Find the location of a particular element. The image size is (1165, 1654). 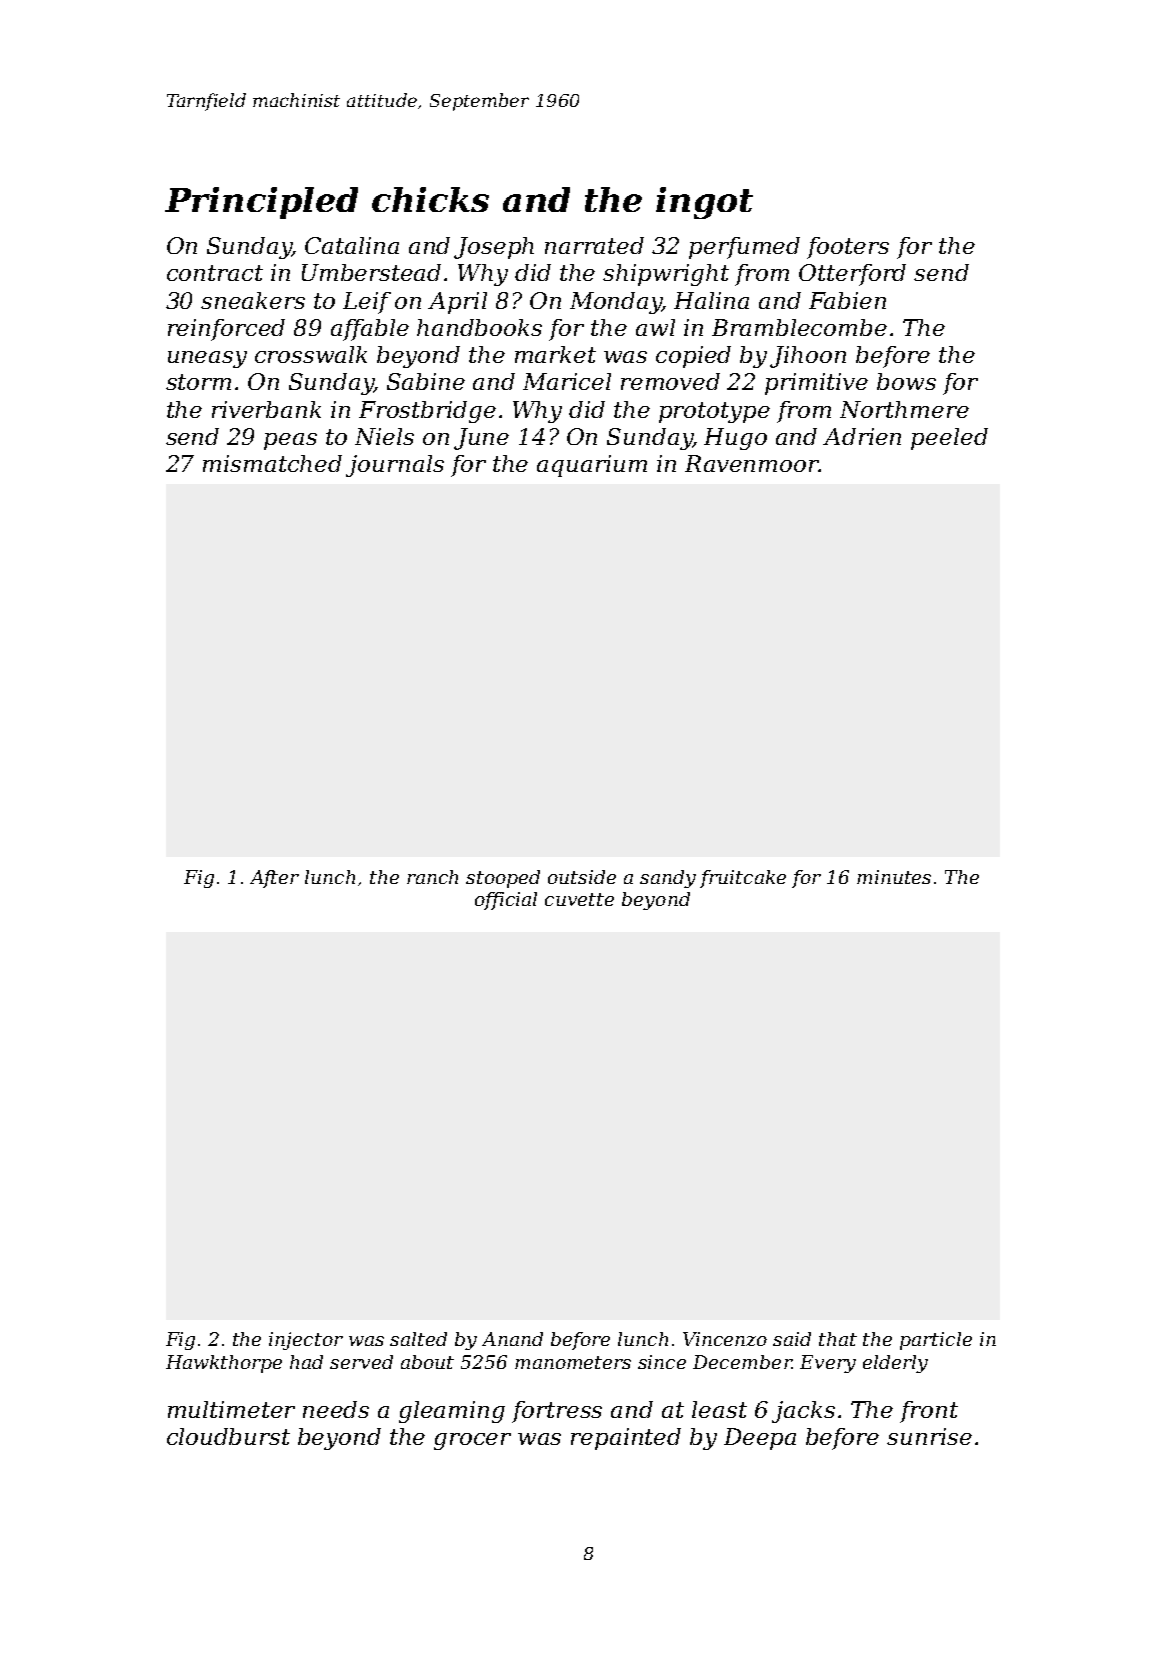

Fabien is located at coordinates (847, 300).
